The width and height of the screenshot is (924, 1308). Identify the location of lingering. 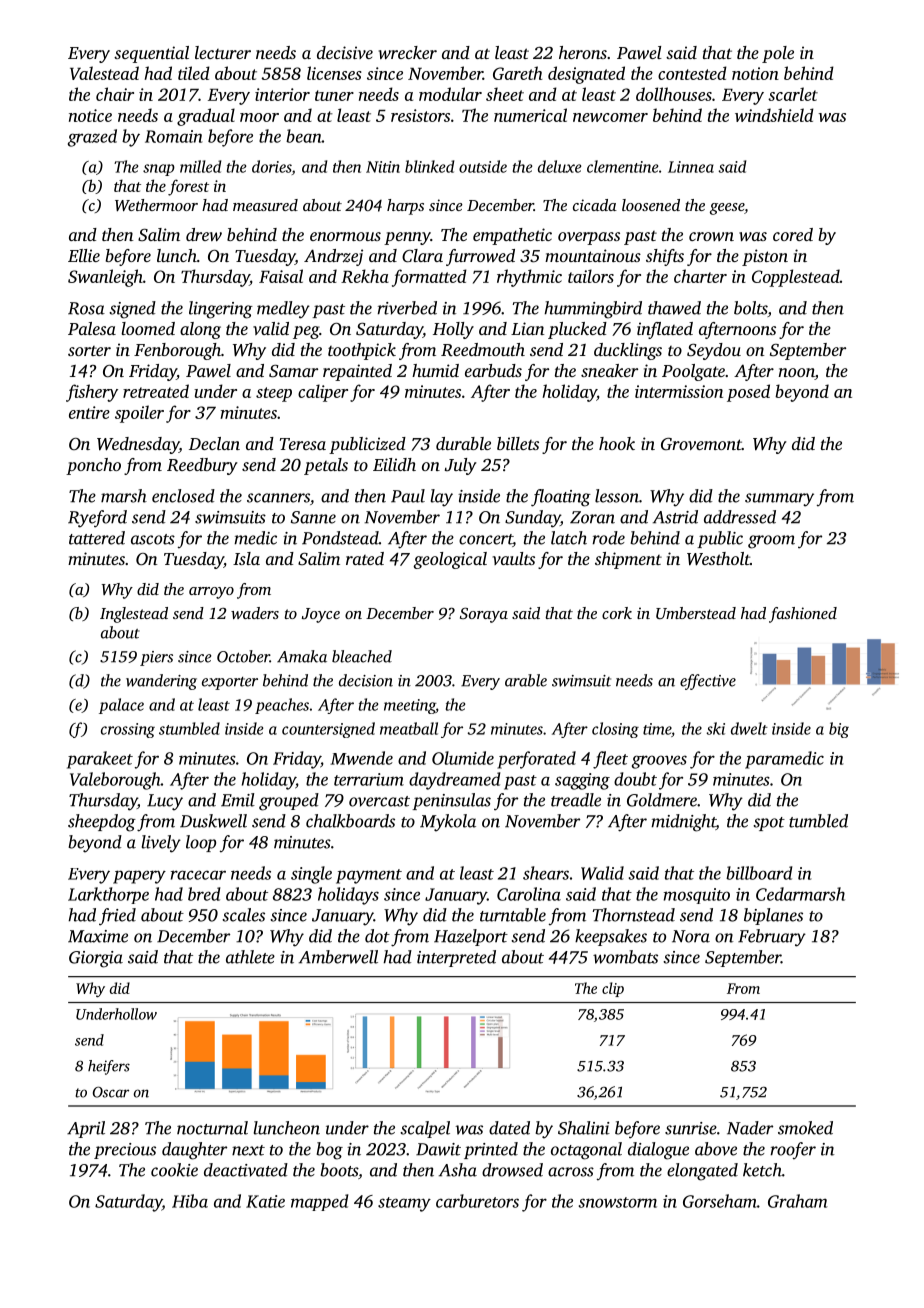
(221, 310).
